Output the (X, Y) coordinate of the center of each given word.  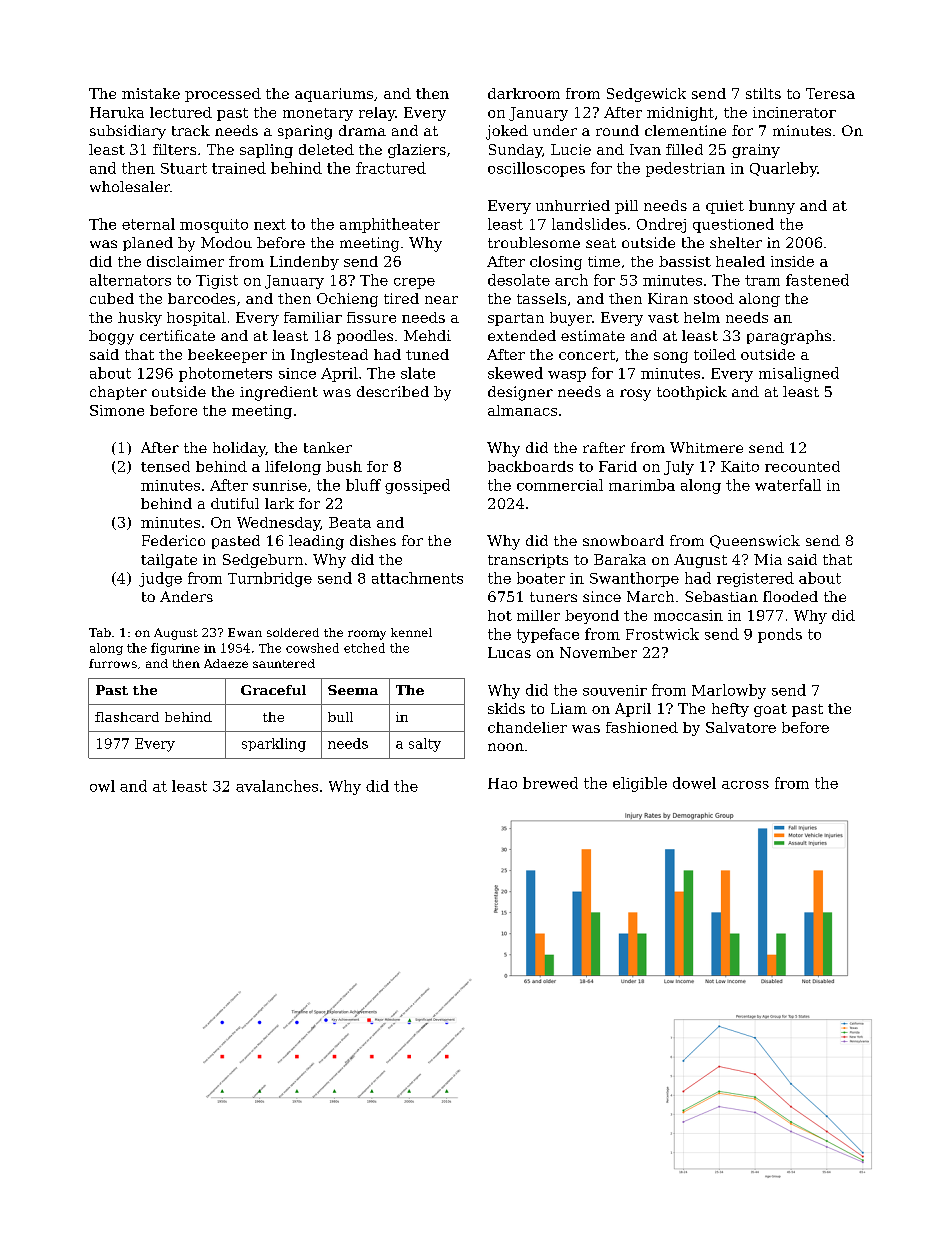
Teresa (830, 93)
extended (522, 335)
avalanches (277, 786)
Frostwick (662, 634)
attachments (417, 578)
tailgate (169, 561)
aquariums (334, 95)
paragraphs (789, 337)
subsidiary (128, 132)
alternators (130, 280)
